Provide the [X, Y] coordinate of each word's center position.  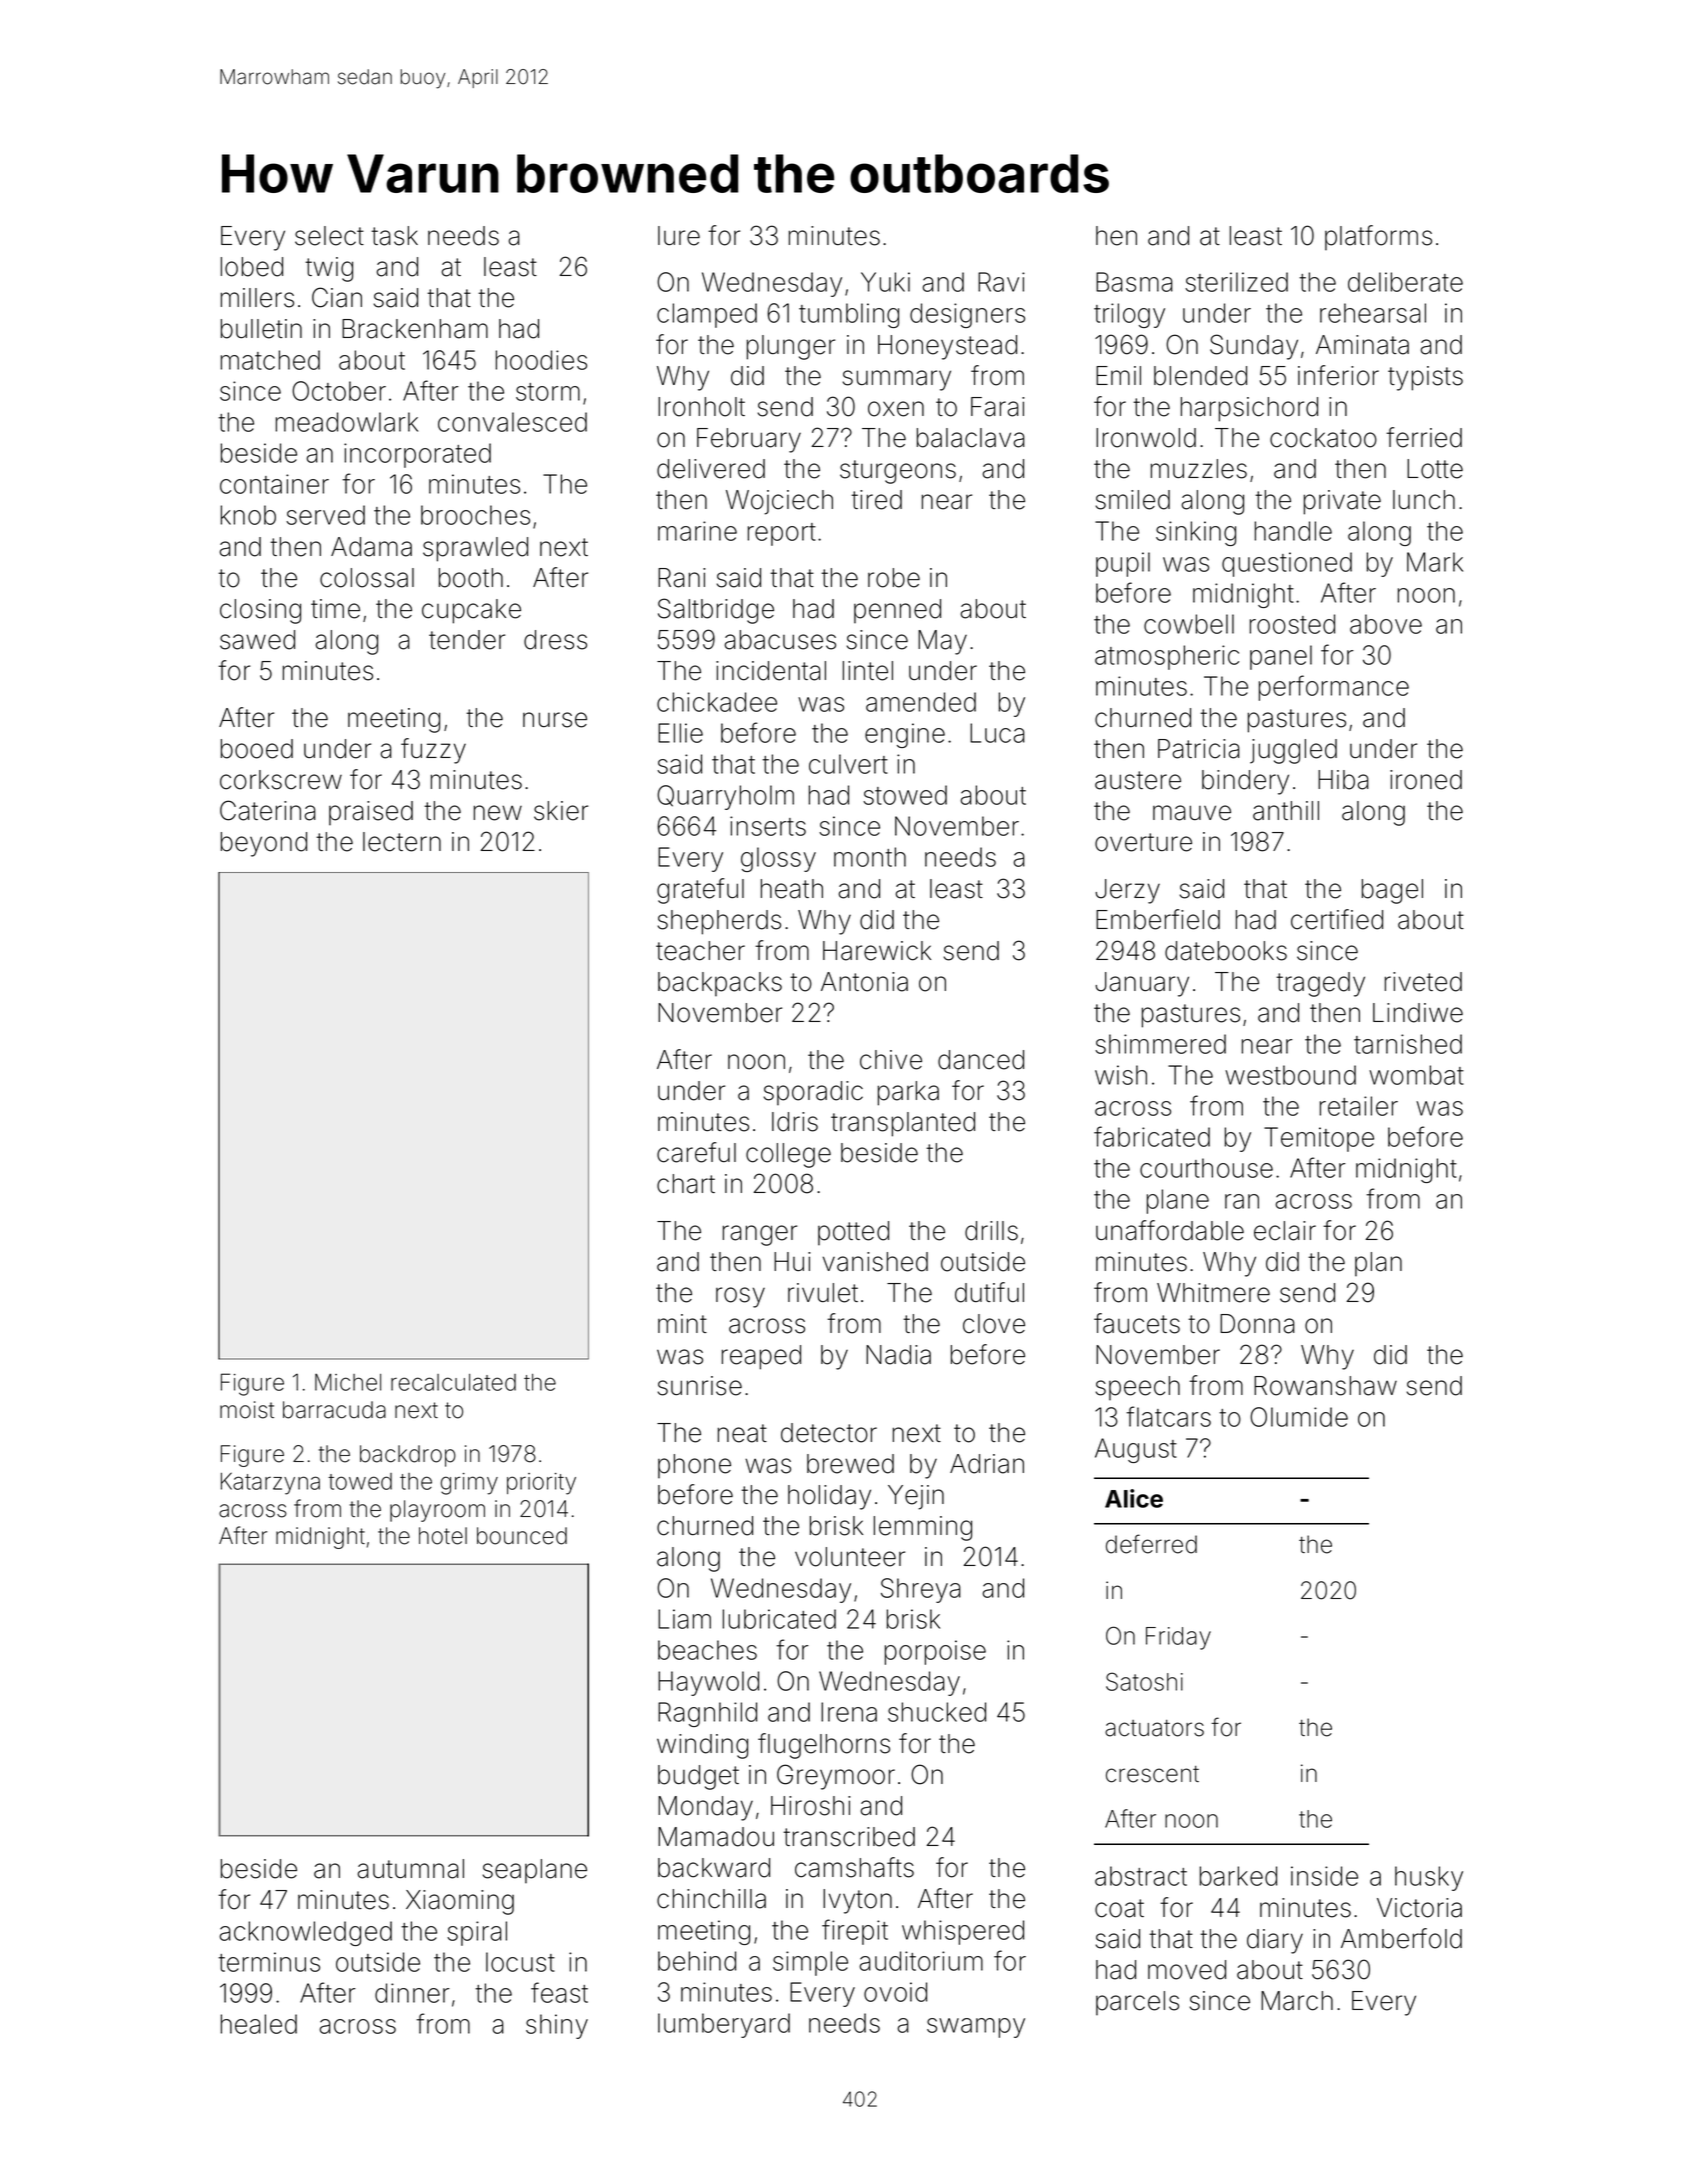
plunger [791, 347]
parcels [1137, 2003]
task [394, 236]
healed [259, 2024]
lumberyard [724, 2025]
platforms [1378, 237]
